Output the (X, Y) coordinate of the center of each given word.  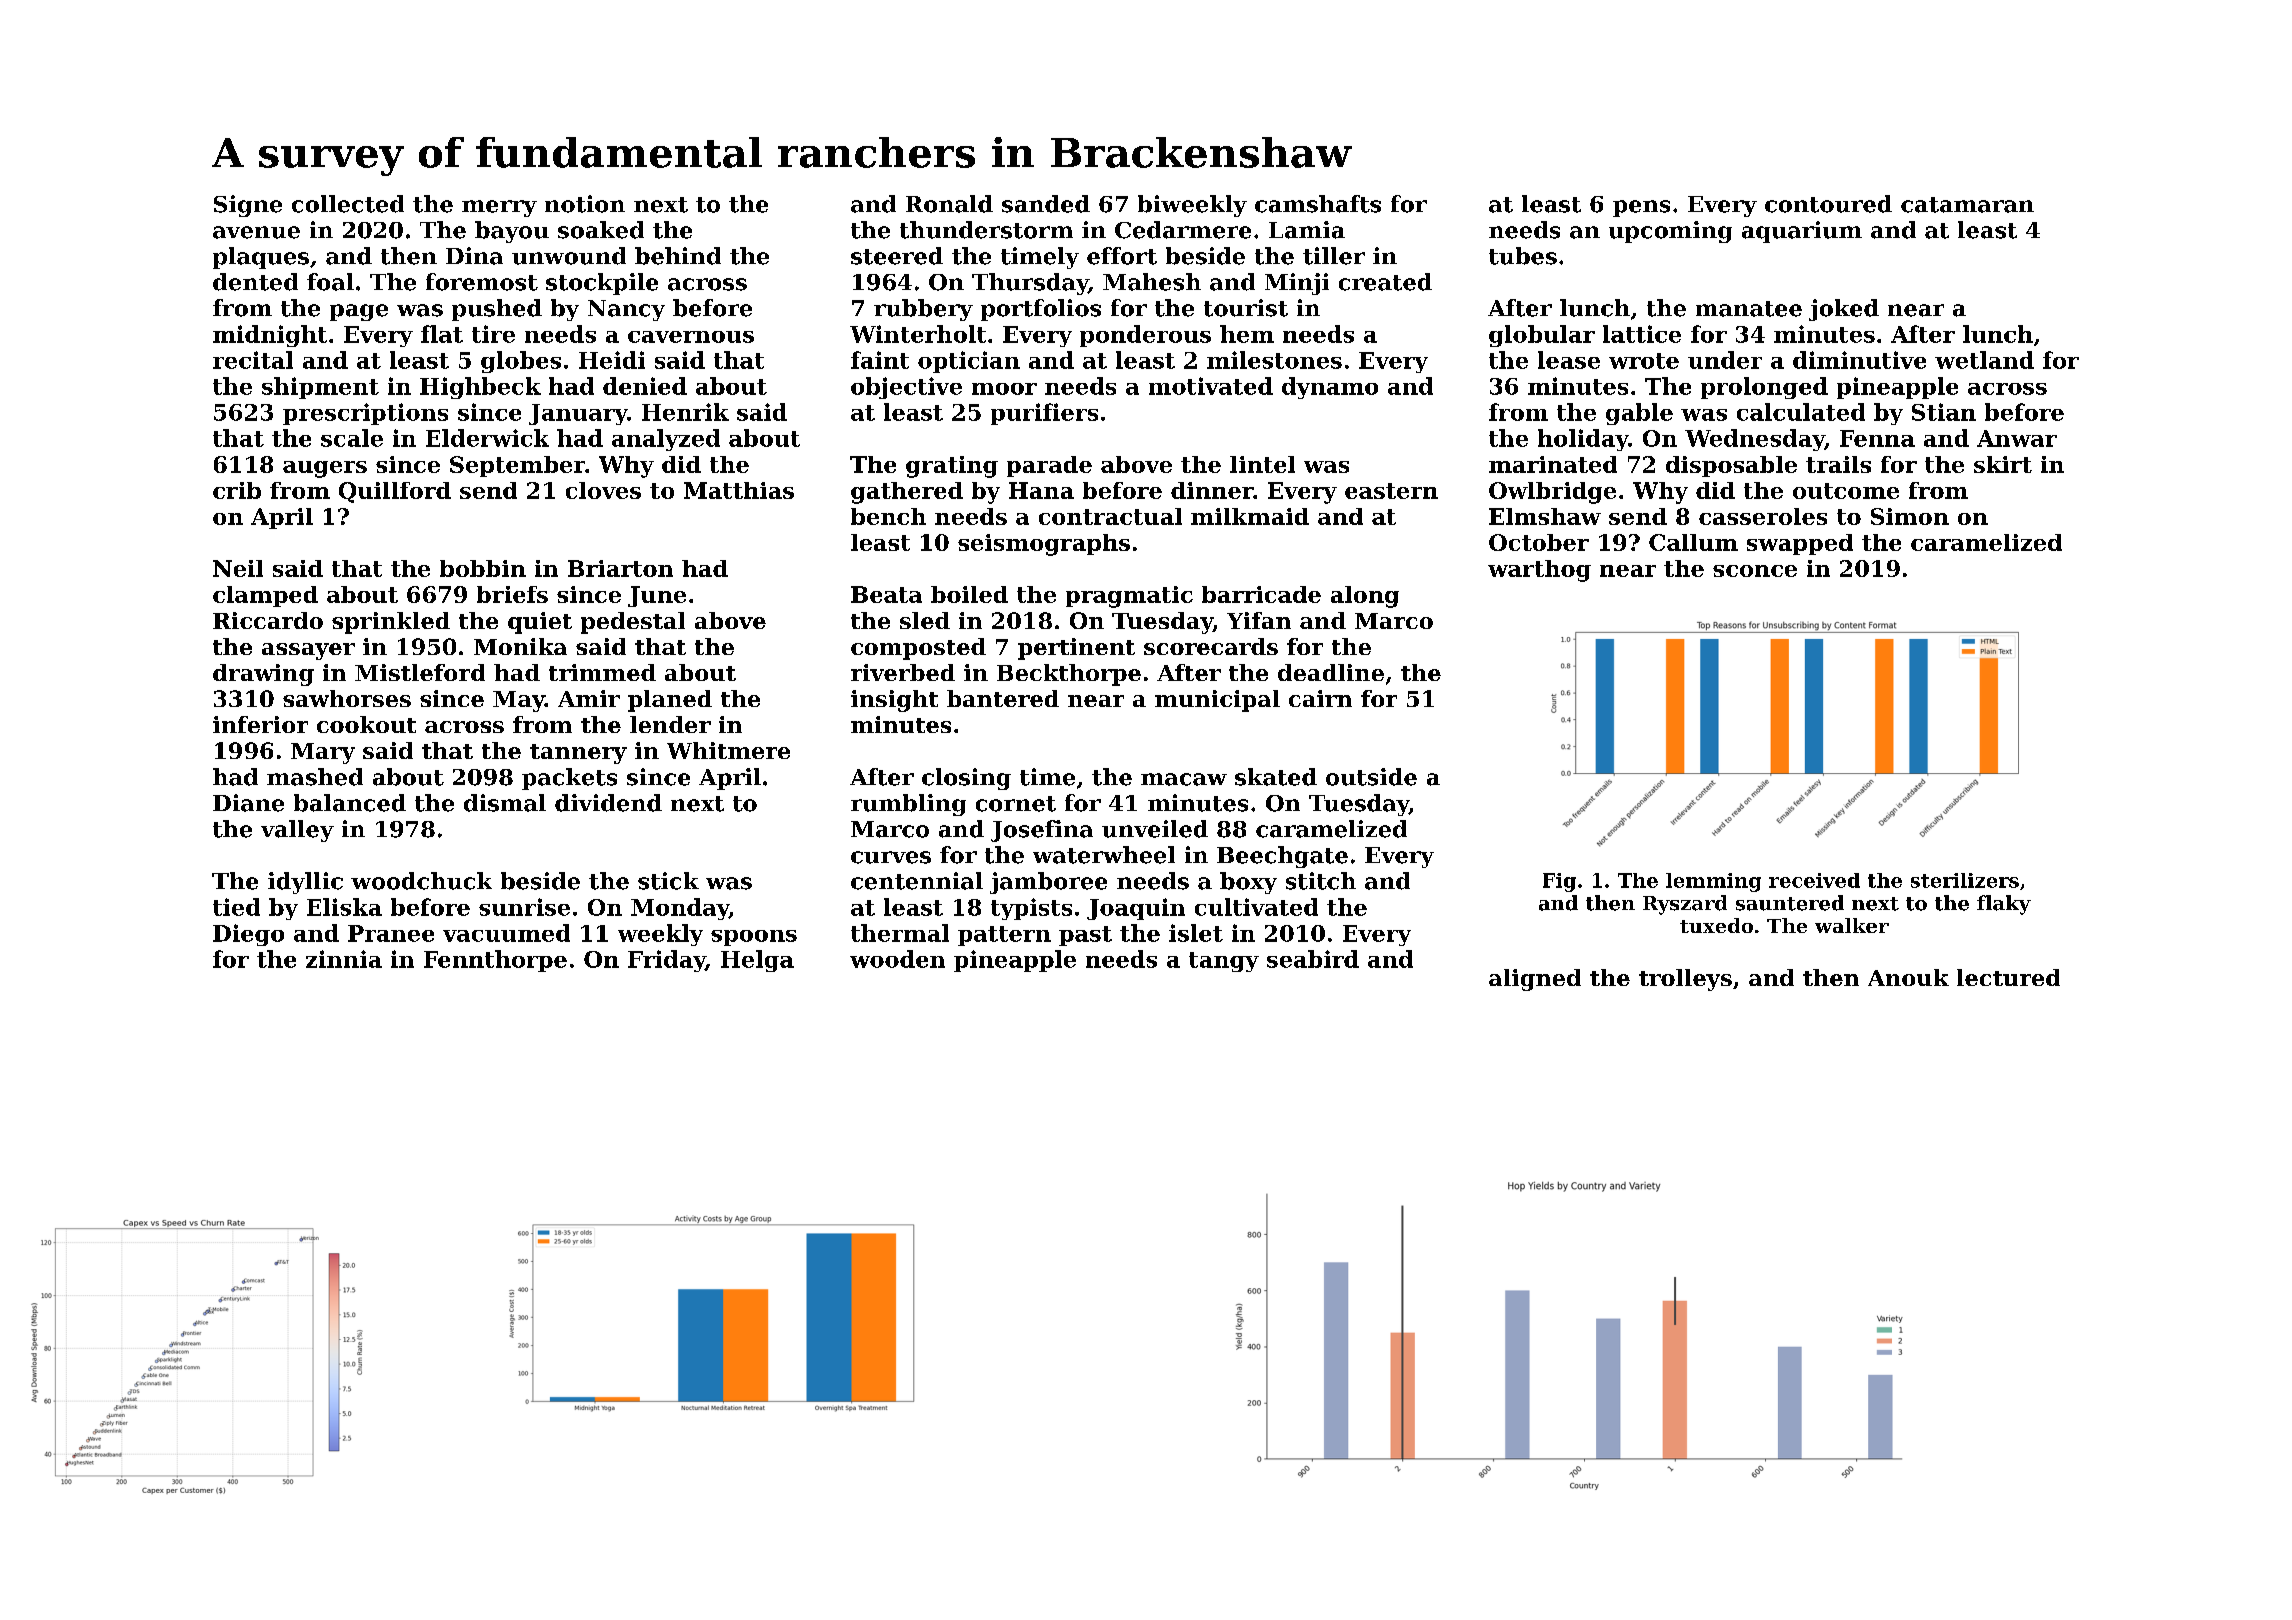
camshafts (1318, 204)
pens (1641, 208)
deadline (1331, 672)
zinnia (344, 959)
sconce (1755, 571)
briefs (512, 594)
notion (585, 204)
